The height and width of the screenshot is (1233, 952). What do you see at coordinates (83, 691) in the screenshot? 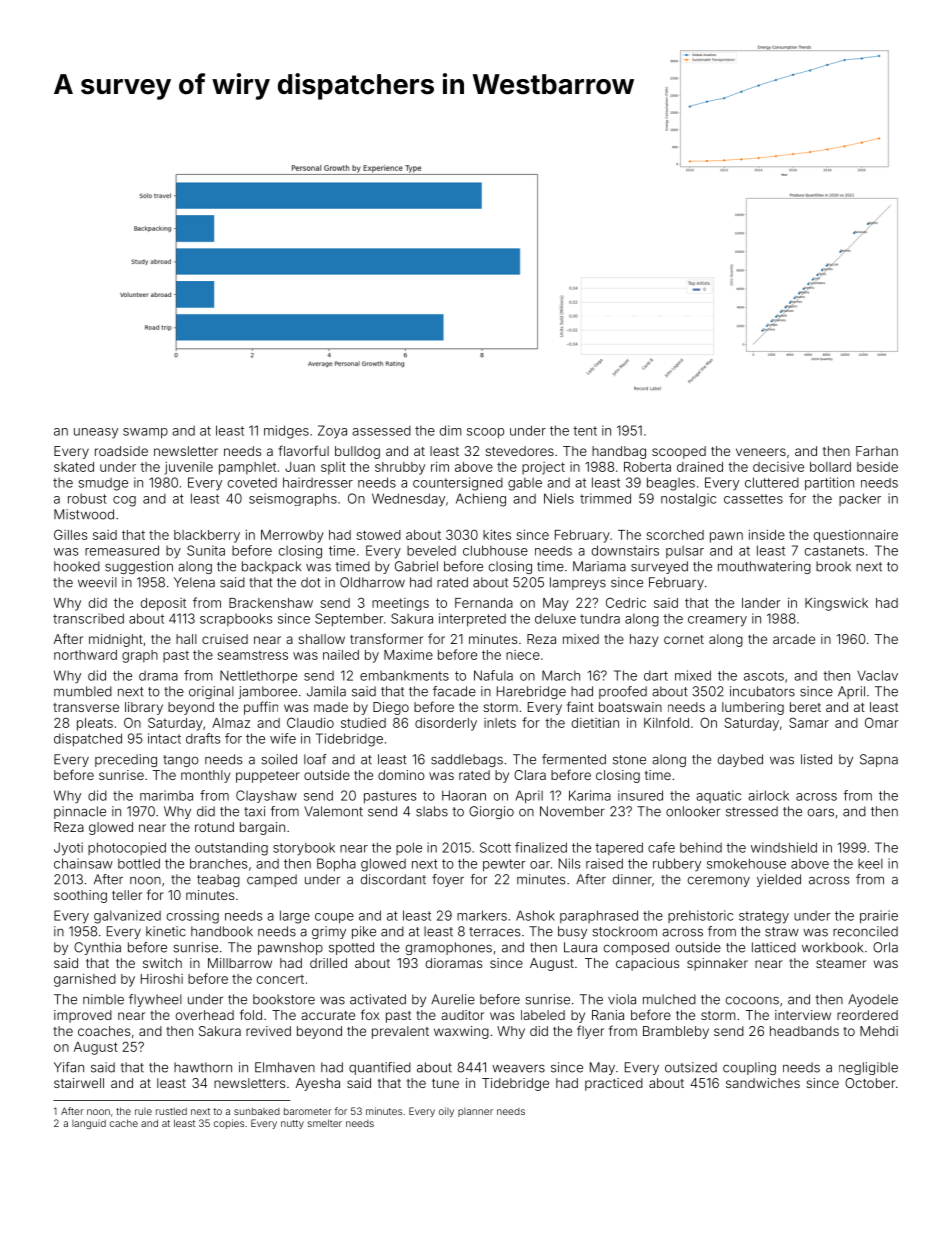
I see `mumbled` at bounding box center [83, 691].
